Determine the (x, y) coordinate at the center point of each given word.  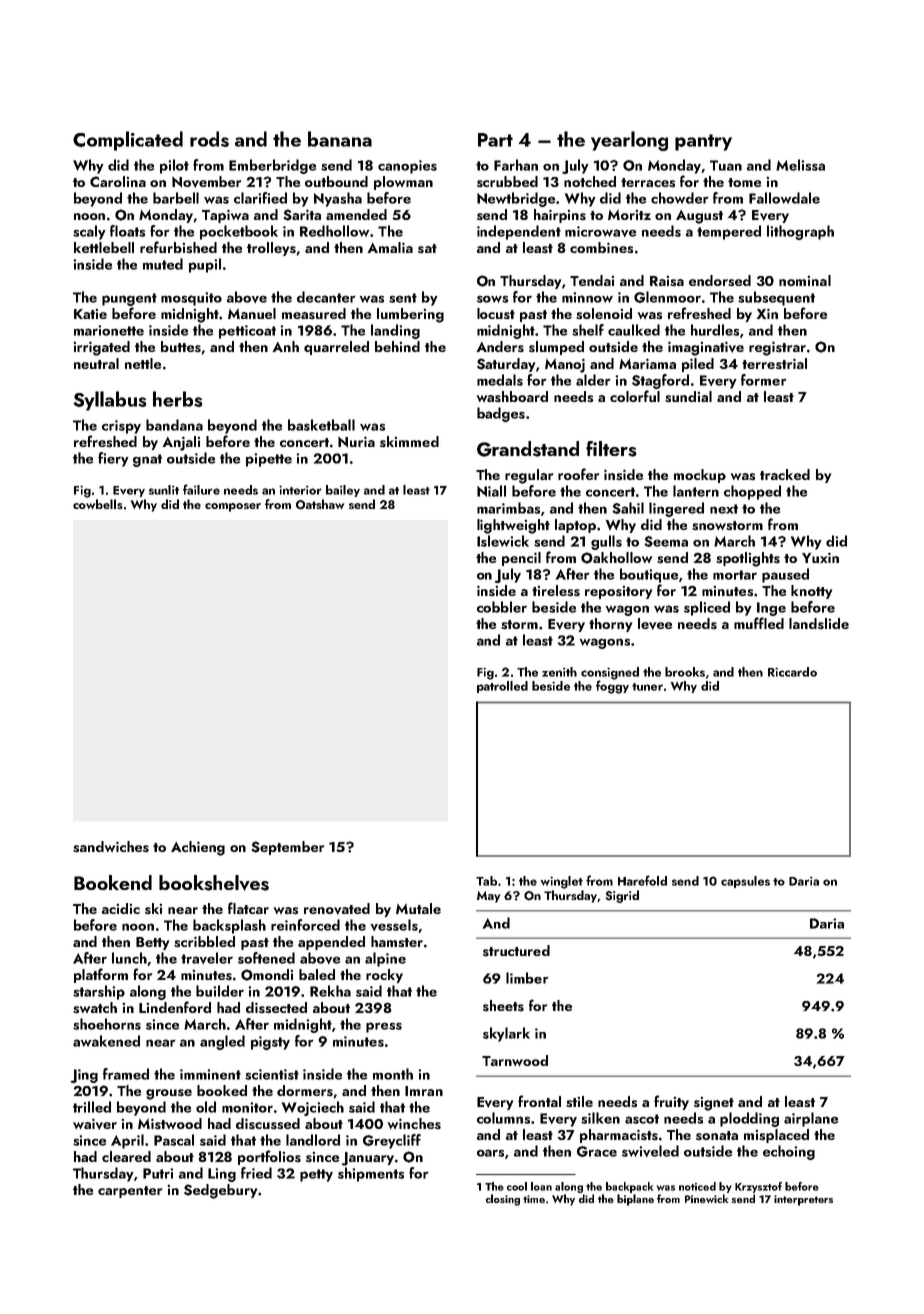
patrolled (502, 687)
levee (655, 624)
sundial (688, 396)
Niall (491, 491)
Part (495, 140)
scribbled (204, 941)
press (384, 1027)
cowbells (98, 504)
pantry (703, 142)
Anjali (181, 443)
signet (714, 1104)
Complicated (128, 141)
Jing (84, 1076)
